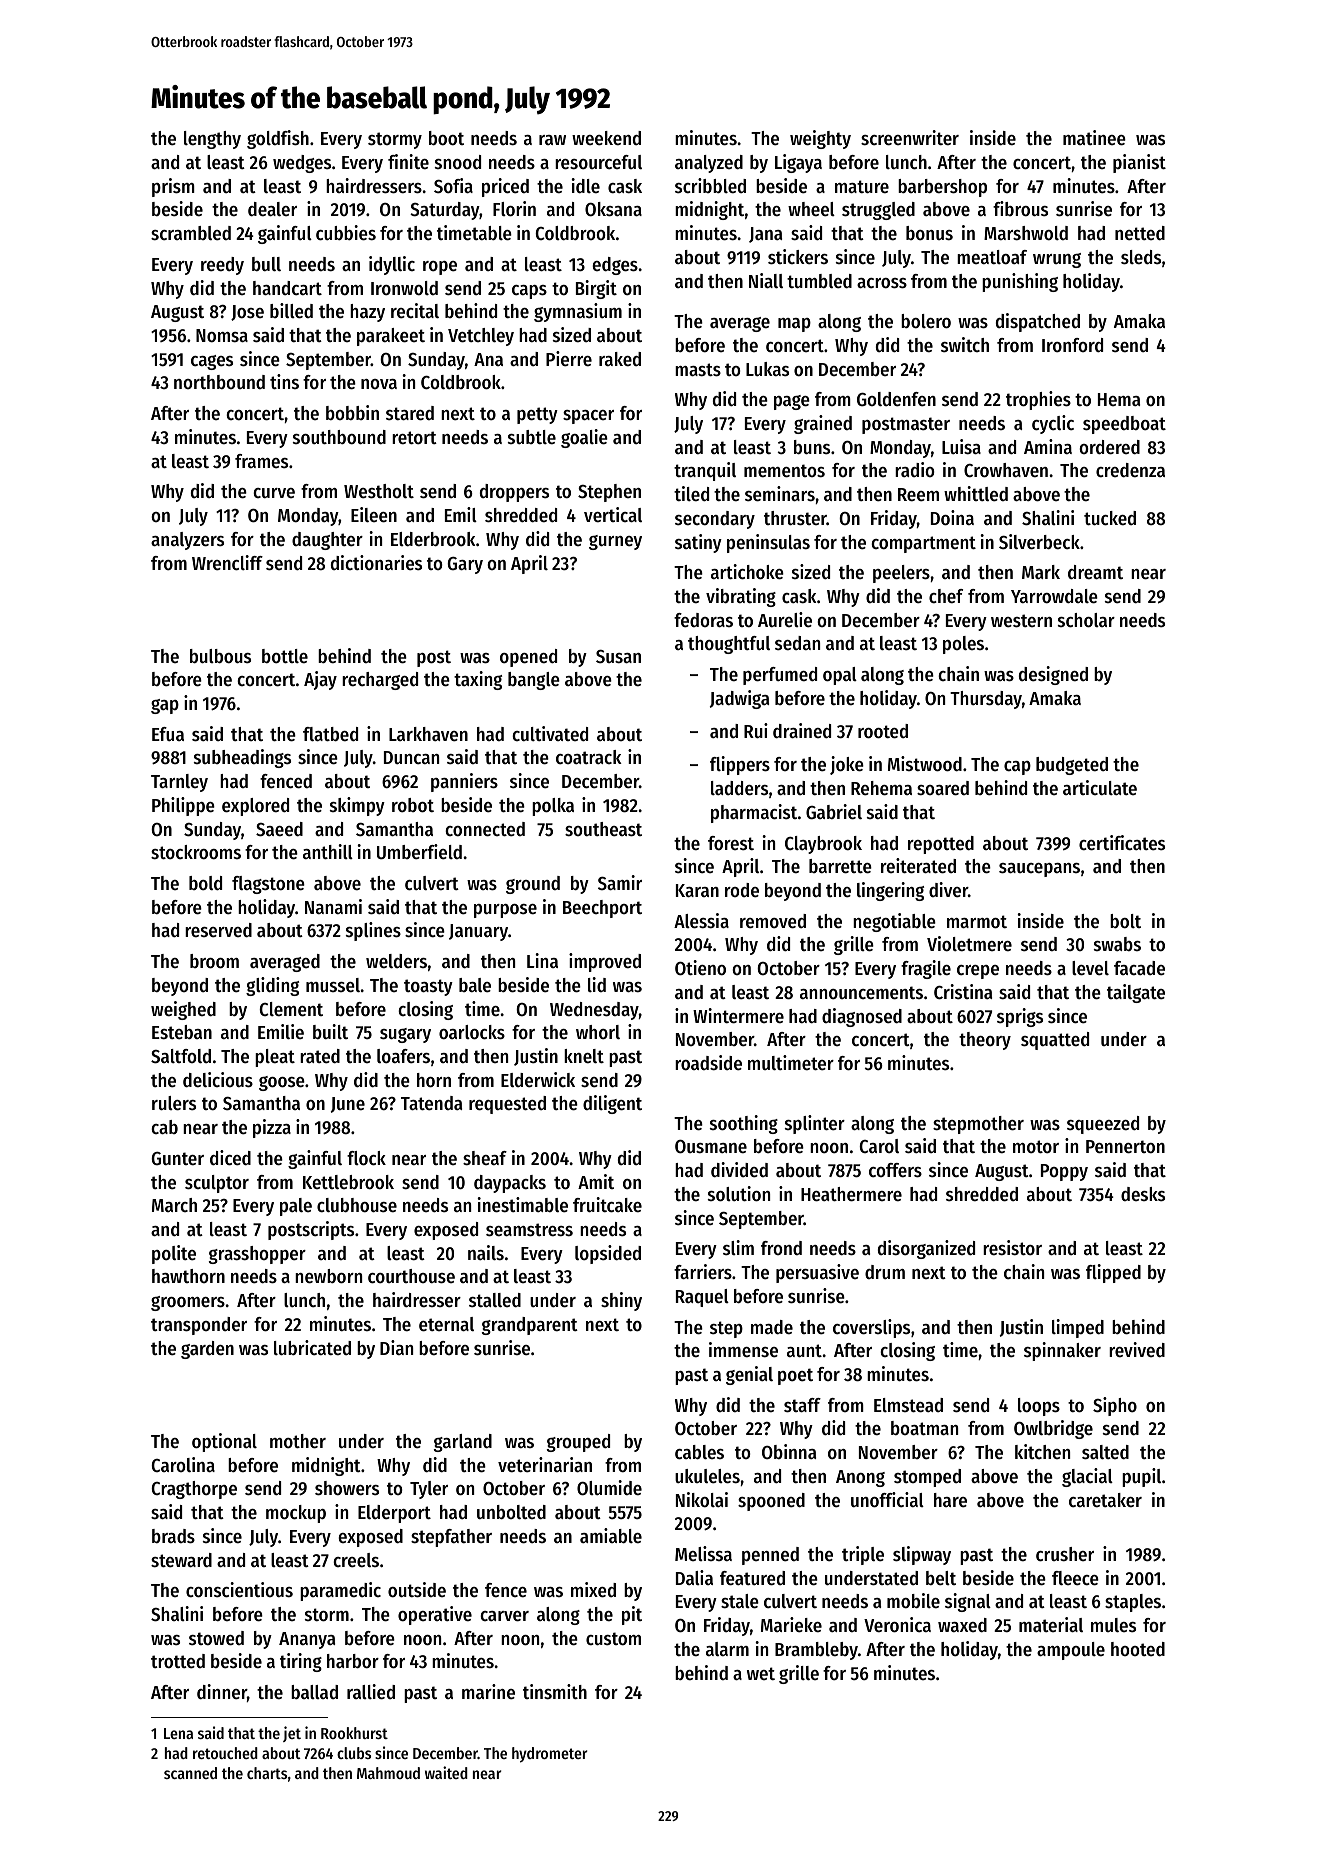 The width and height of the screenshot is (1317, 1863). What do you see at coordinates (291, 311) in the screenshot?
I see `billed` at bounding box center [291, 311].
